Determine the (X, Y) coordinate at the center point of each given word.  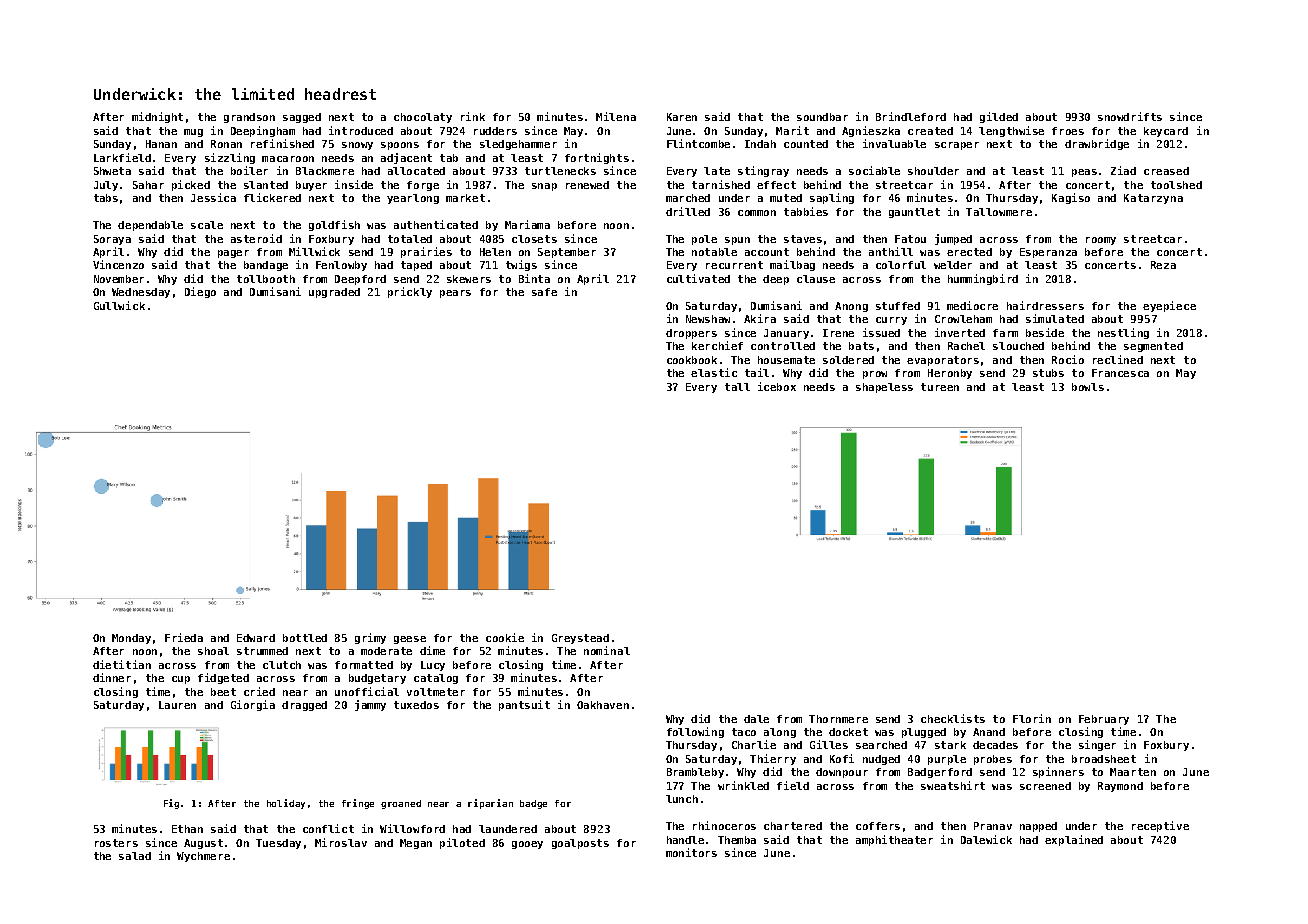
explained (1074, 840)
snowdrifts (1130, 116)
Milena (616, 116)
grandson (249, 118)
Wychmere (203, 857)
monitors (691, 852)
